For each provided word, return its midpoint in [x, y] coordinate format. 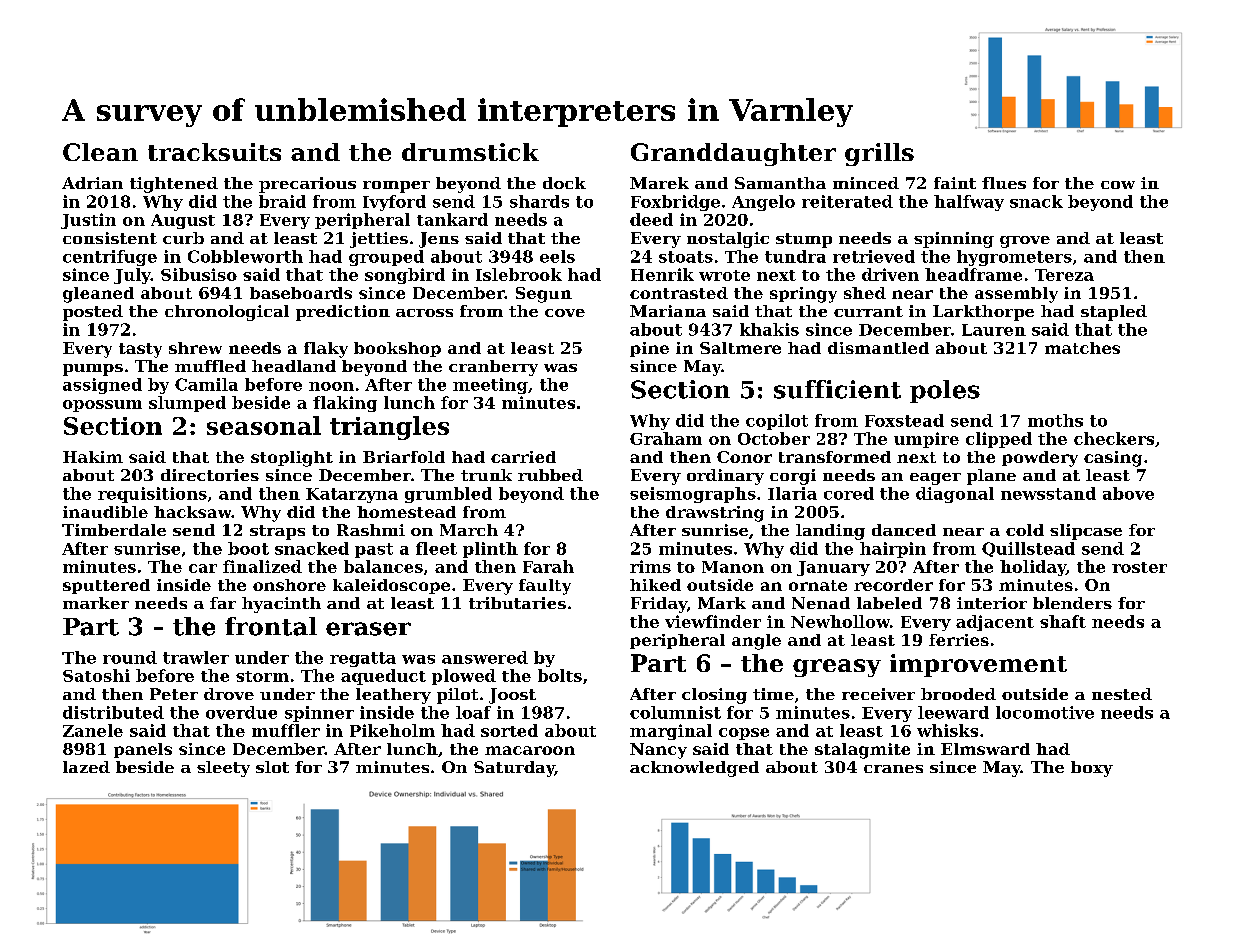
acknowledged [694, 769]
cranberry [493, 368]
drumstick [470, 152]
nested [1122, 694]
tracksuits [214, 152]
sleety [223, 769]
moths [1055, 420]
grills [879, 154]
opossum [102, 406]
